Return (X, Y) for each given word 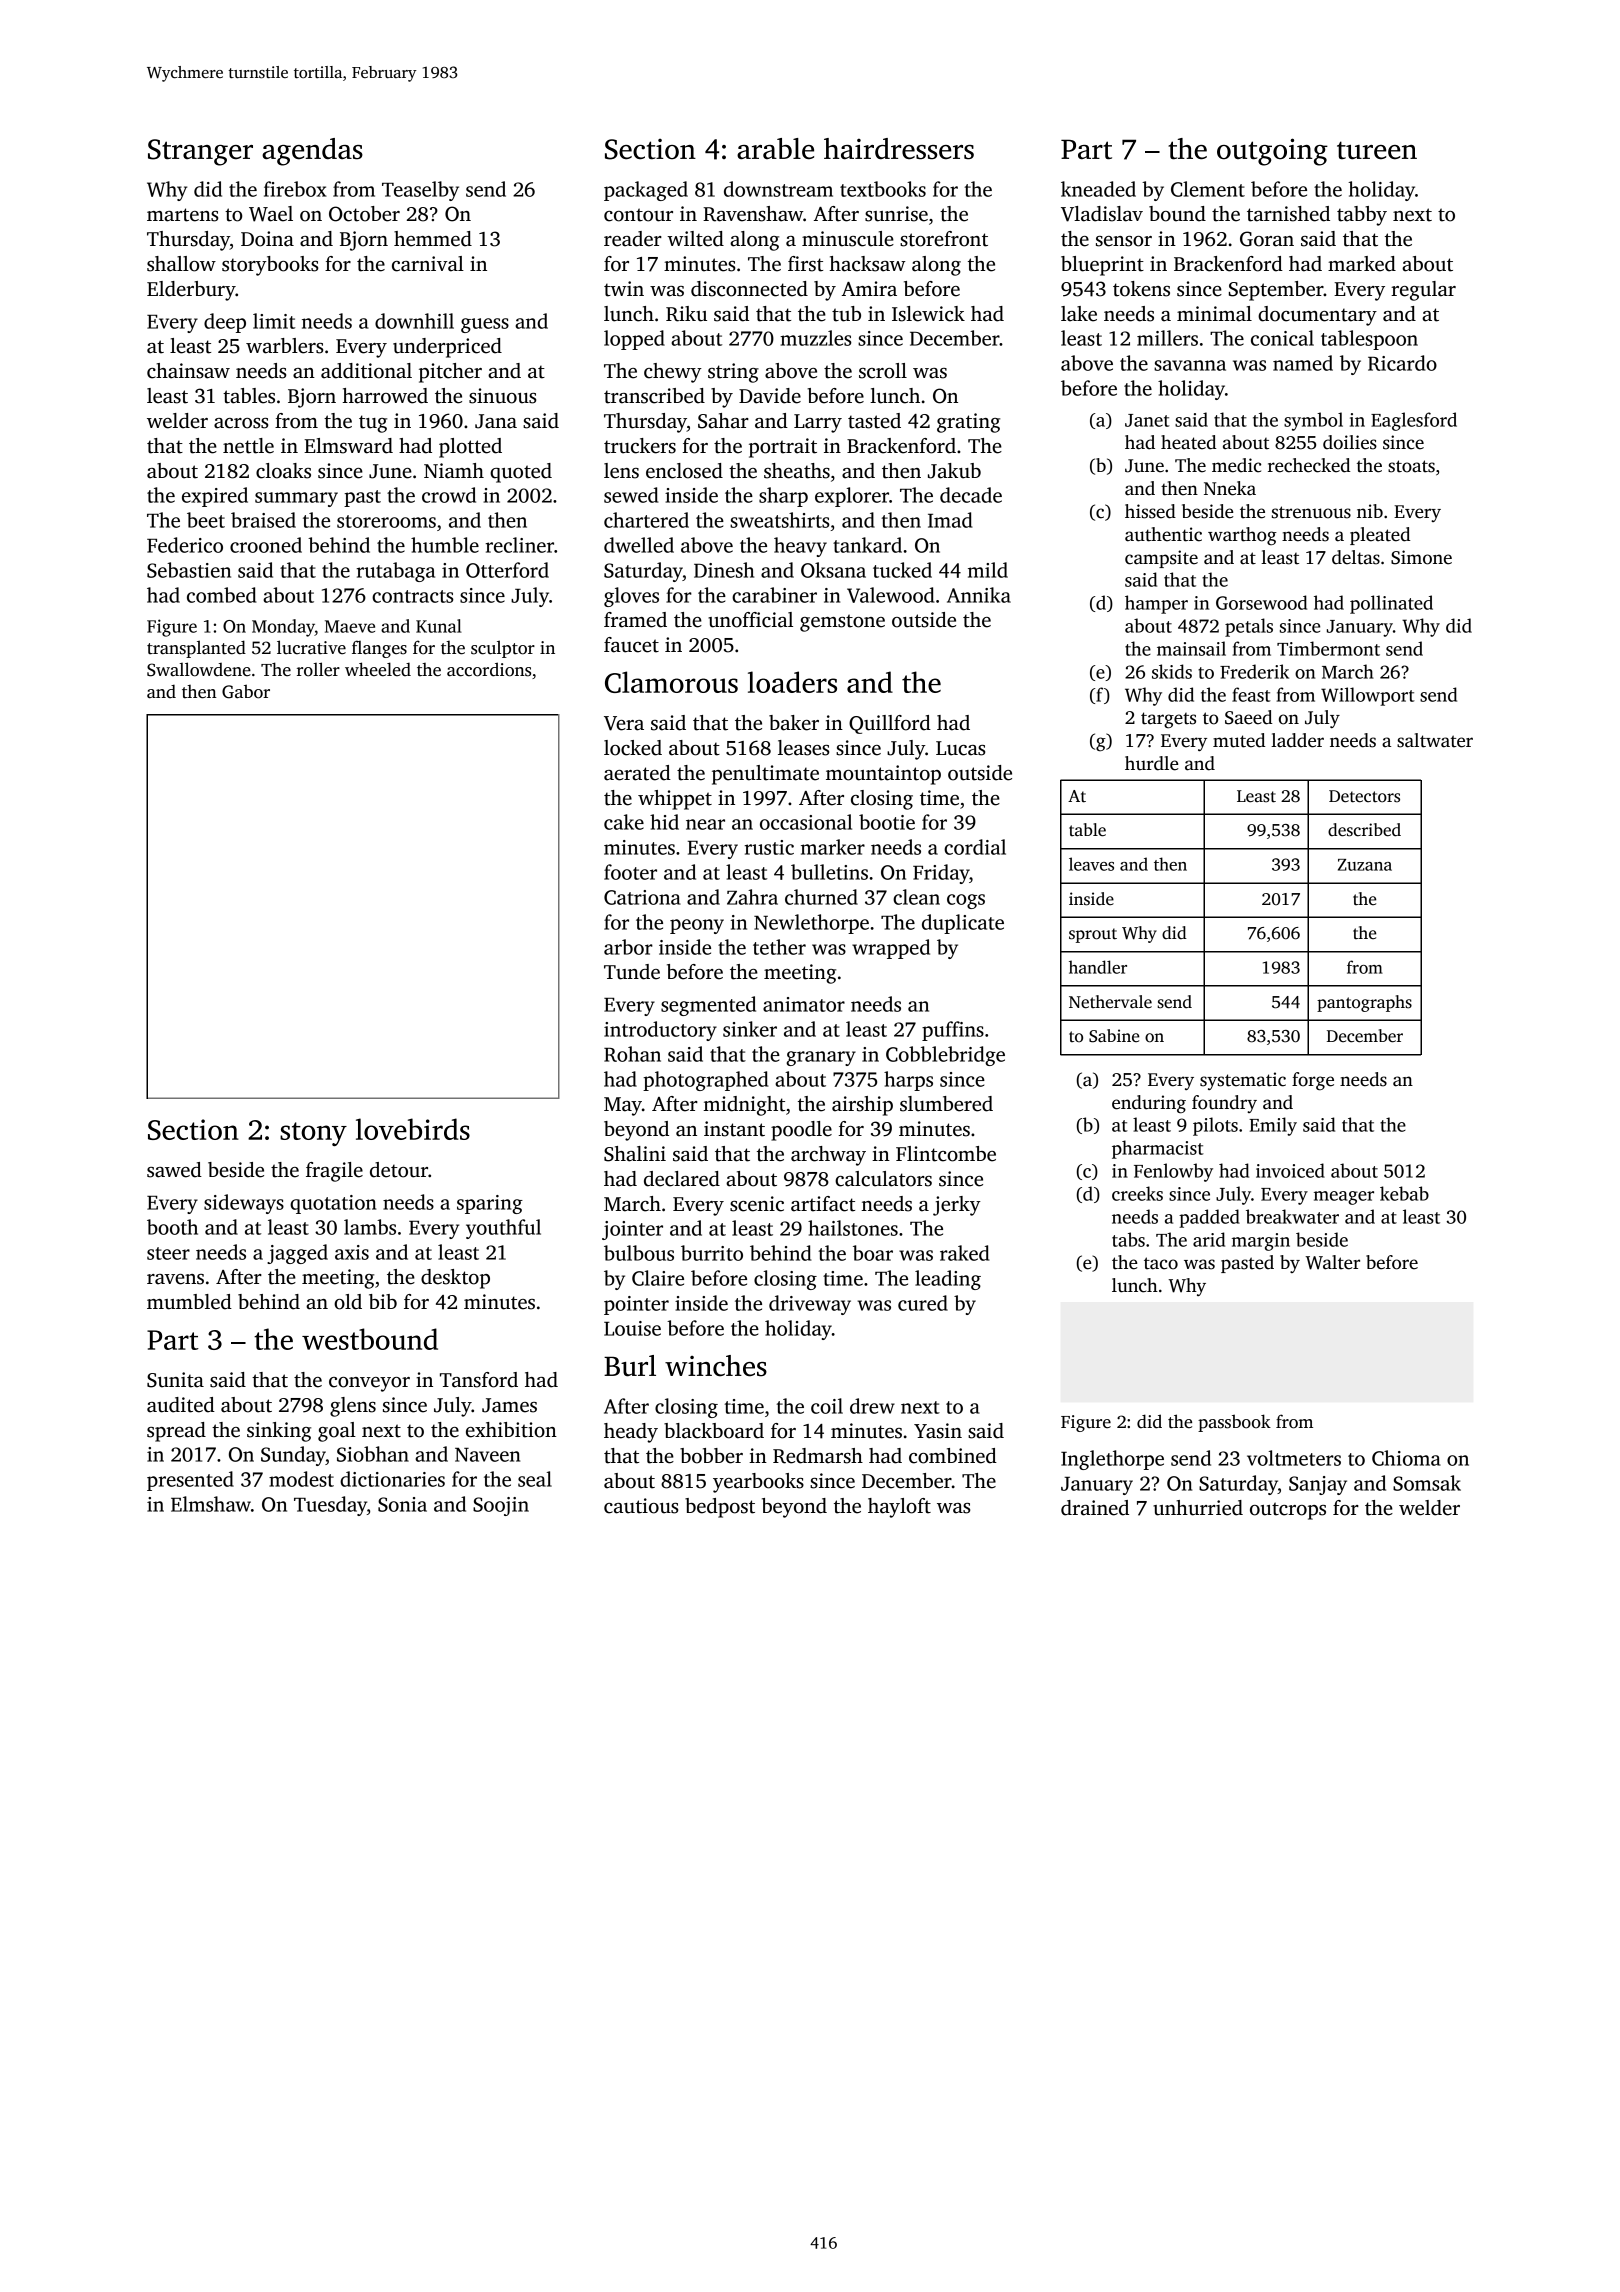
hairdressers (899, 149)
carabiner (774, 595)
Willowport (1368, 696)
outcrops (1288, 1511)
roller (318, 669)
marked (1362, 264)
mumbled (189, 1302)
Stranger (200, 152)
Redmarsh (818, 1456)
